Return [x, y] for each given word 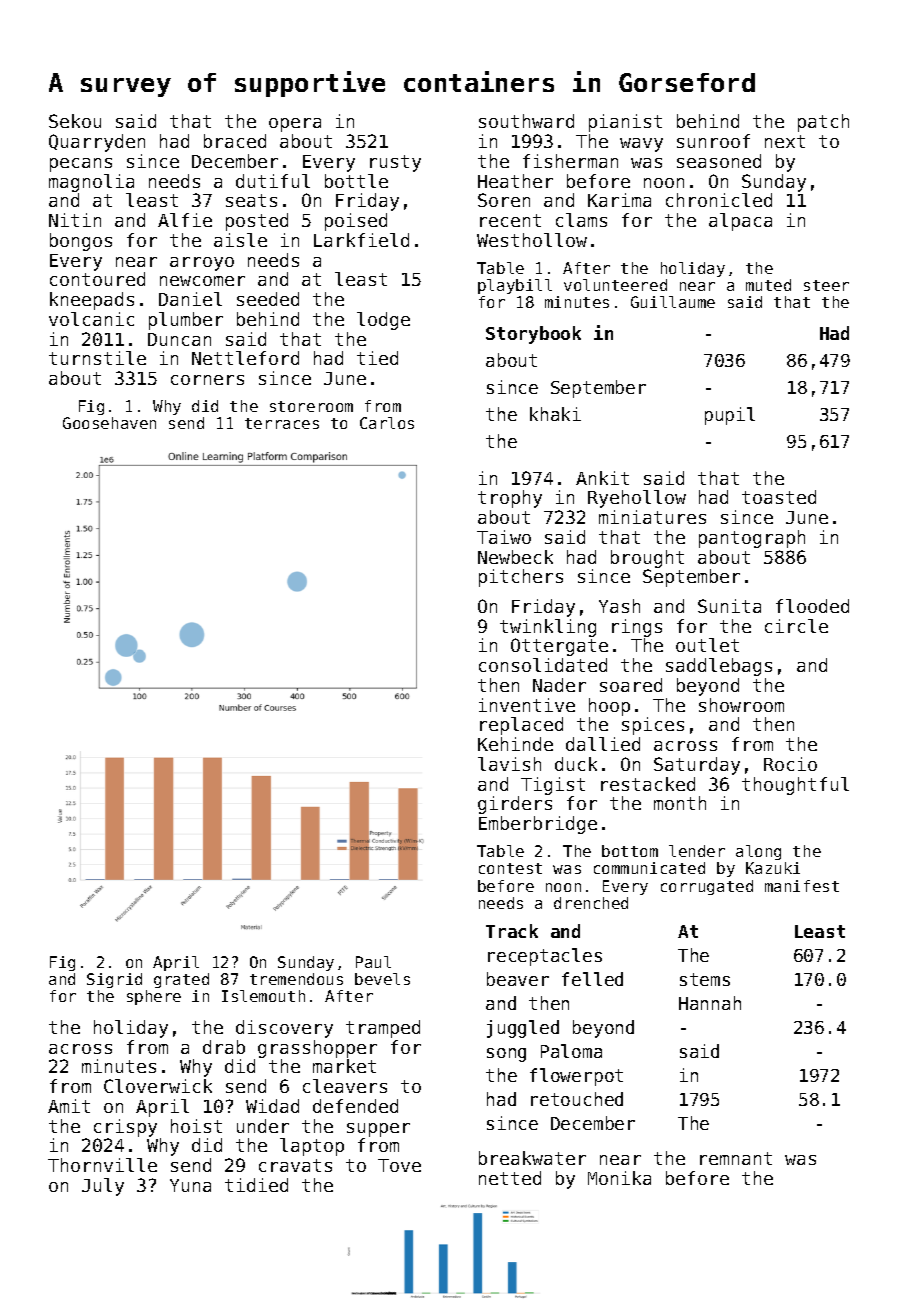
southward [526, 121]
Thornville [102, 1165]
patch [823, 123]
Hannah [710, 1003]
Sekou [75, 121]
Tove [399, 1165]
